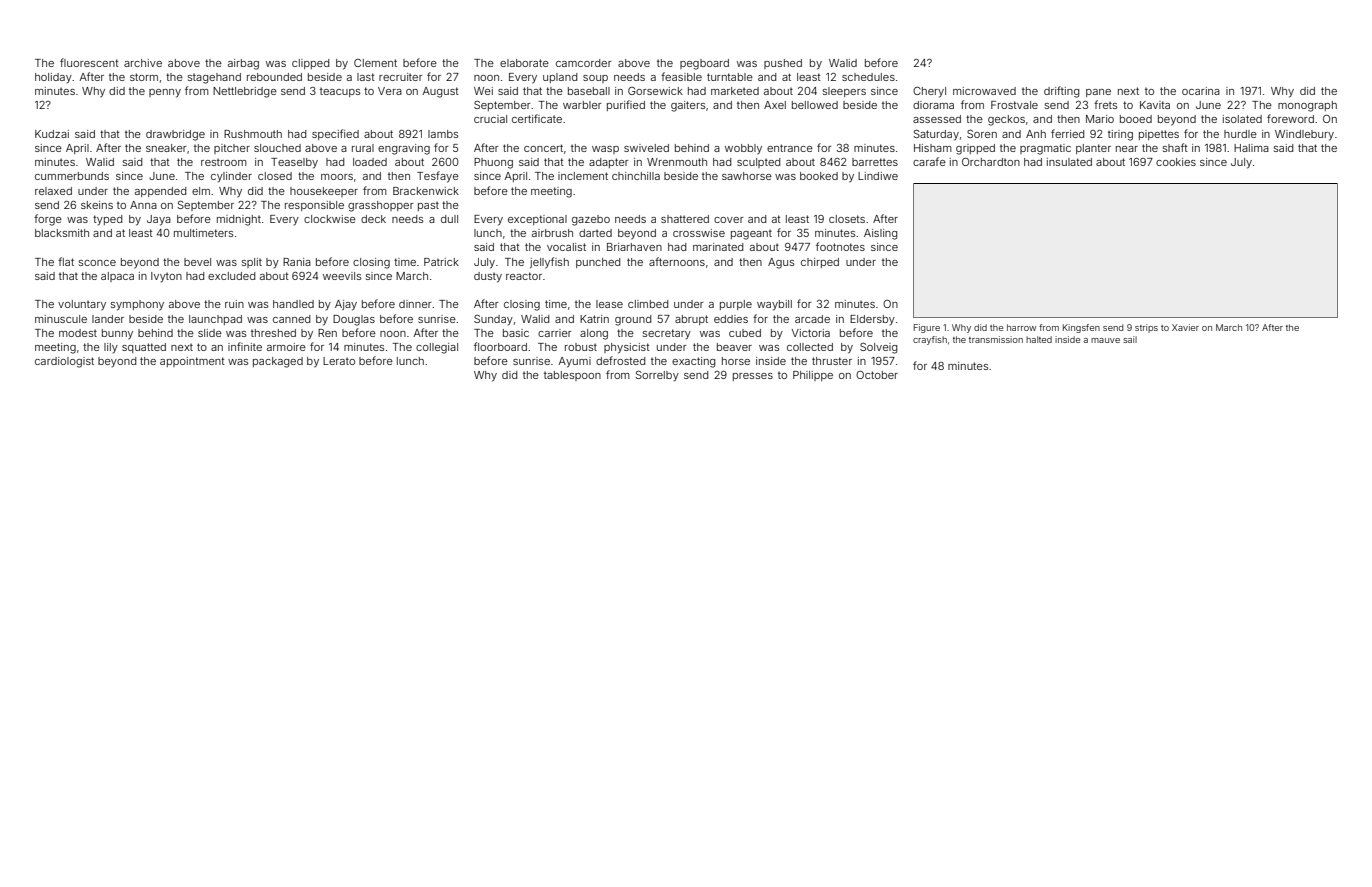  I want to click on insulated, so click(1069, 162).
